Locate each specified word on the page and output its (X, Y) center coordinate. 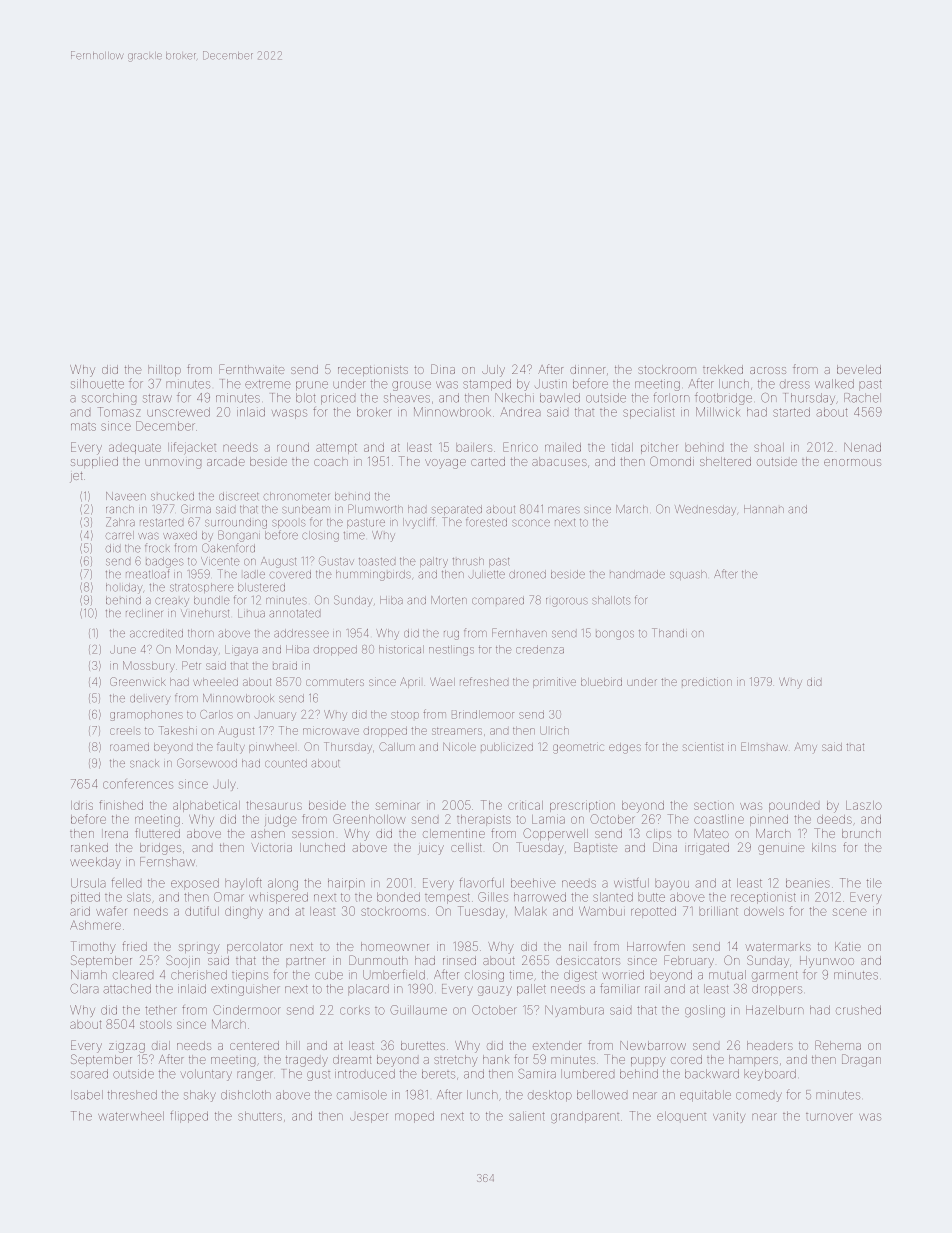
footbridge (723, 398)
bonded (398, 897)
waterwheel (131, 1116)
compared (498, 600)
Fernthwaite (251, 369)
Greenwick (138, 681)
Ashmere (95, 925)
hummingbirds (373, 575)
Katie (848, 946)
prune (312, 386)
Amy (805, 747)
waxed (180, 535)
